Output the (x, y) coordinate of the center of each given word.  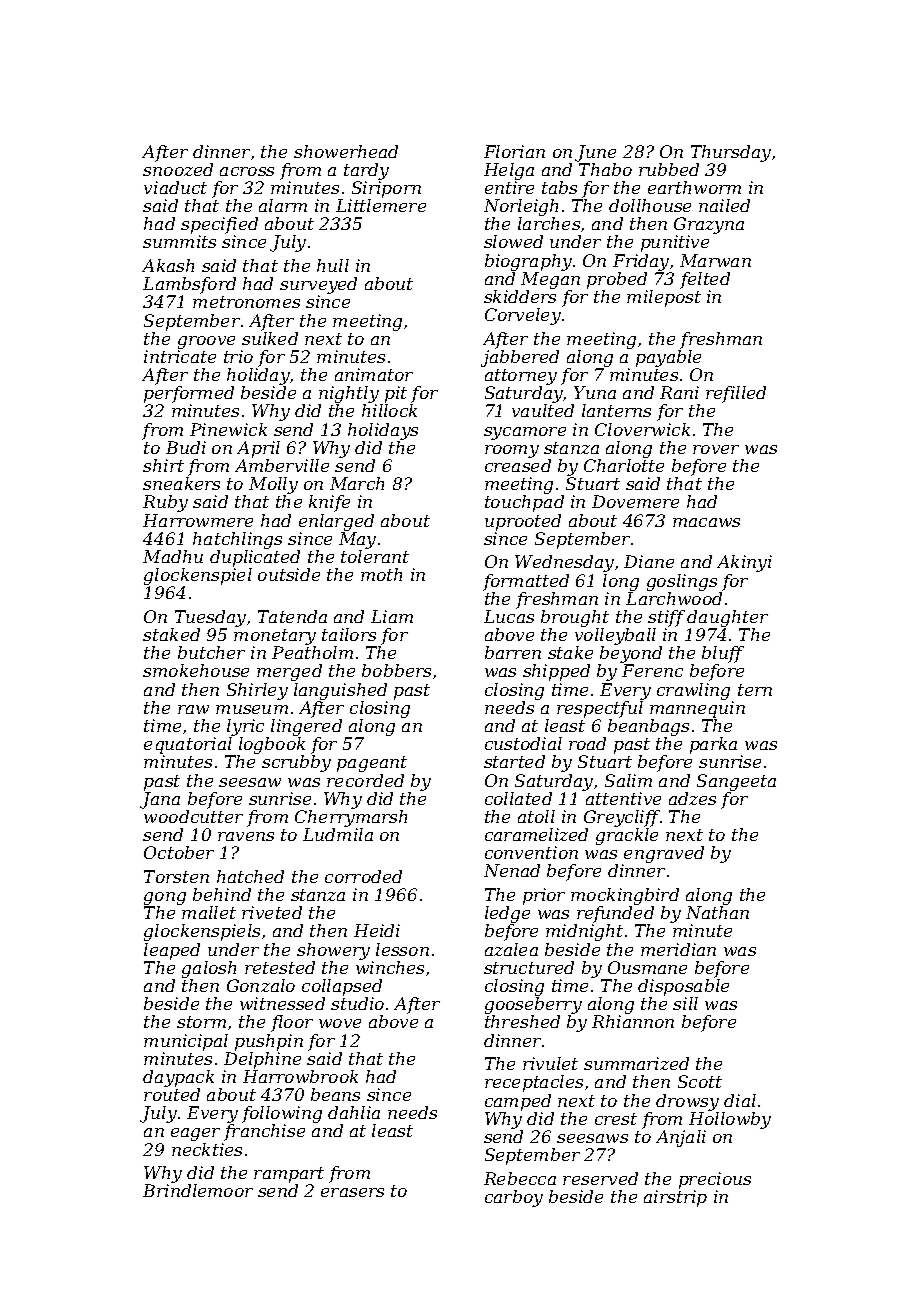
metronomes (246, 302)
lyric (245, 727)
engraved (664, 854)
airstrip (675, 1198)
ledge (507, 914)
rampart (289, 1175)
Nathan (717, 912)
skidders (520, 296)
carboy (514, 1198)
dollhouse (650, 205)
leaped (172, 951)
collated (518, 798)
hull (333, 265)
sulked (270, 338)
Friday (641, 262)
